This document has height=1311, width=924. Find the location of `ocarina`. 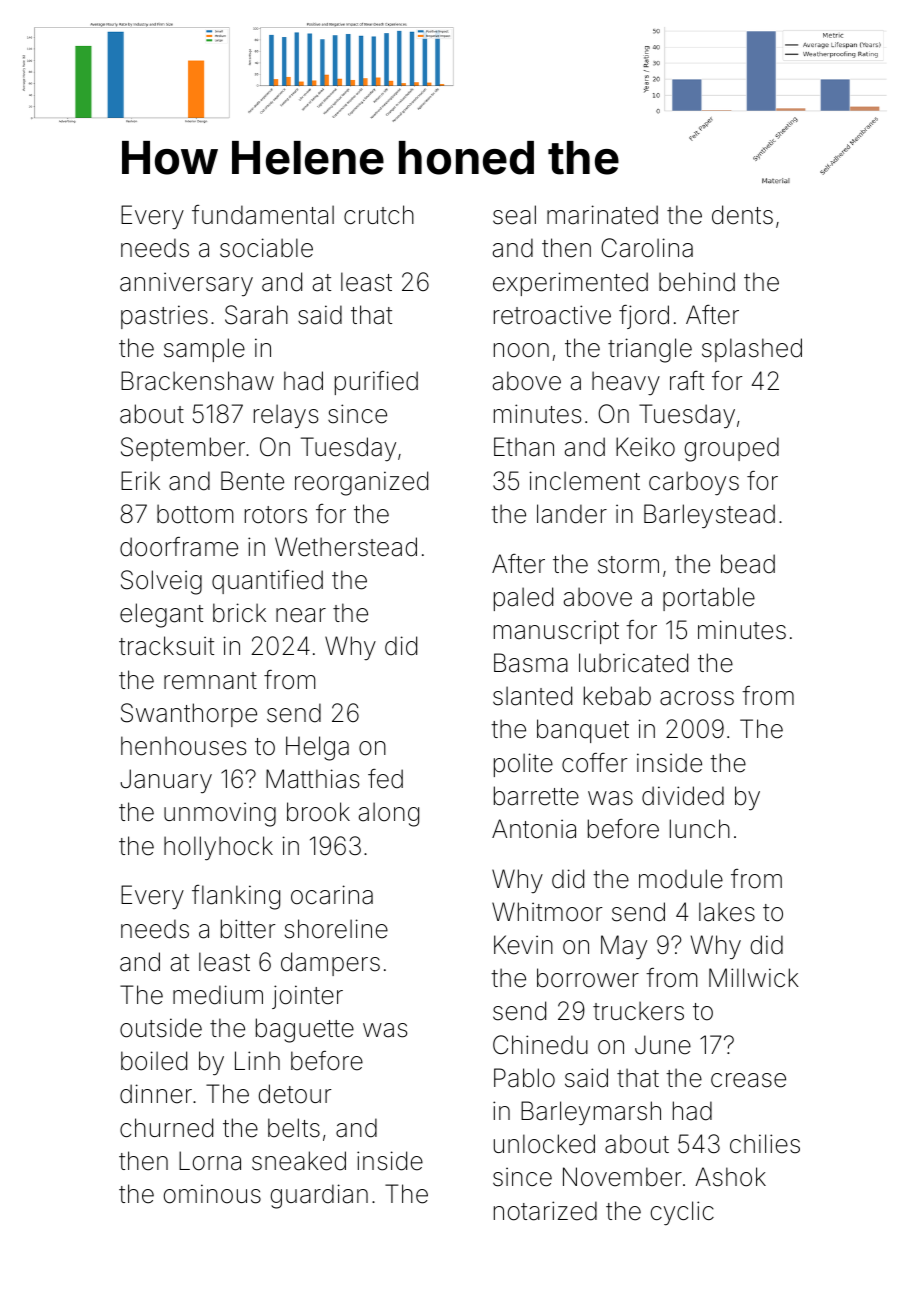

ocarina is located at coordinates (332, 895).
